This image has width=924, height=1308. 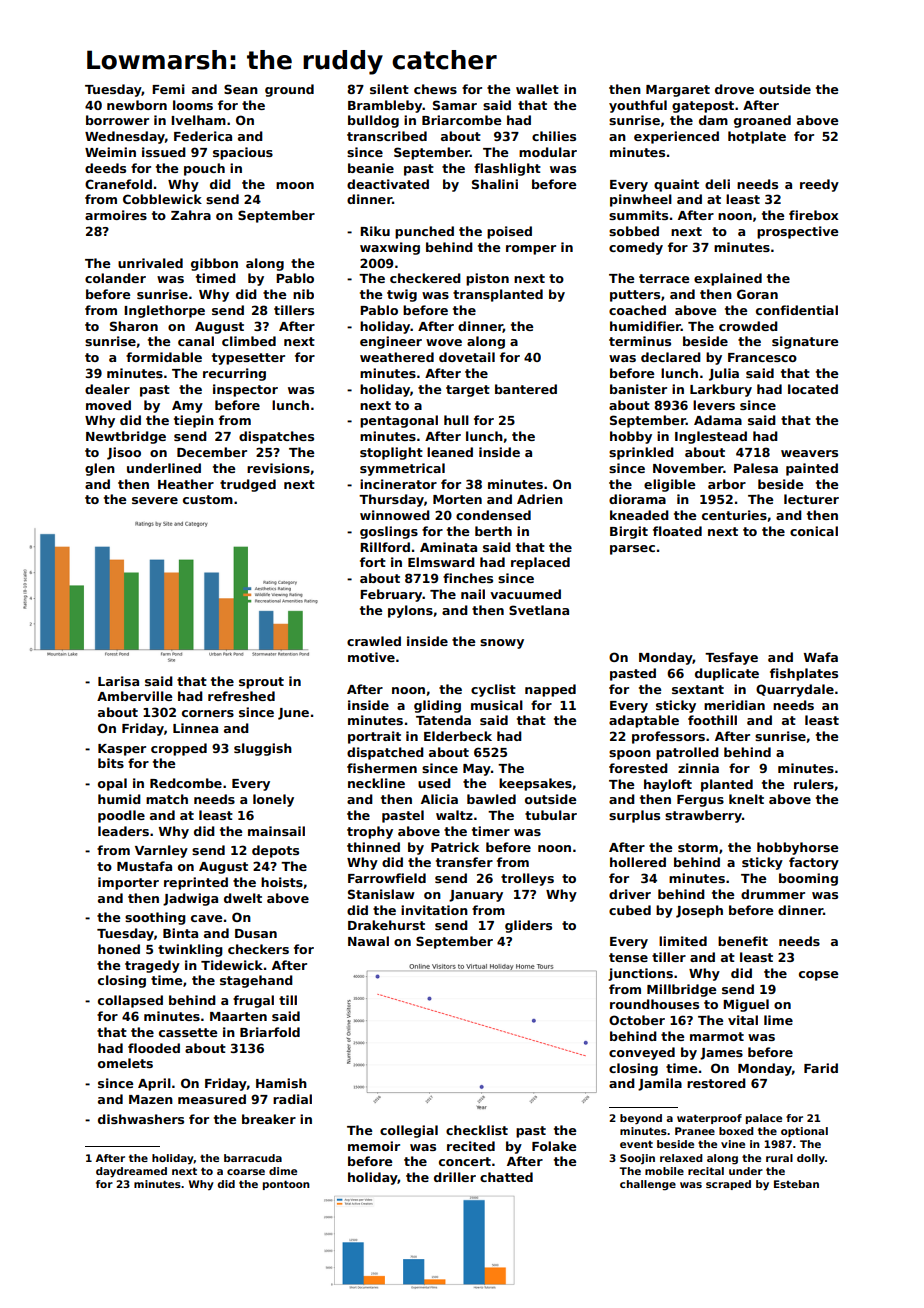 I want to click on lecturer, so click(x=811, y=499).
